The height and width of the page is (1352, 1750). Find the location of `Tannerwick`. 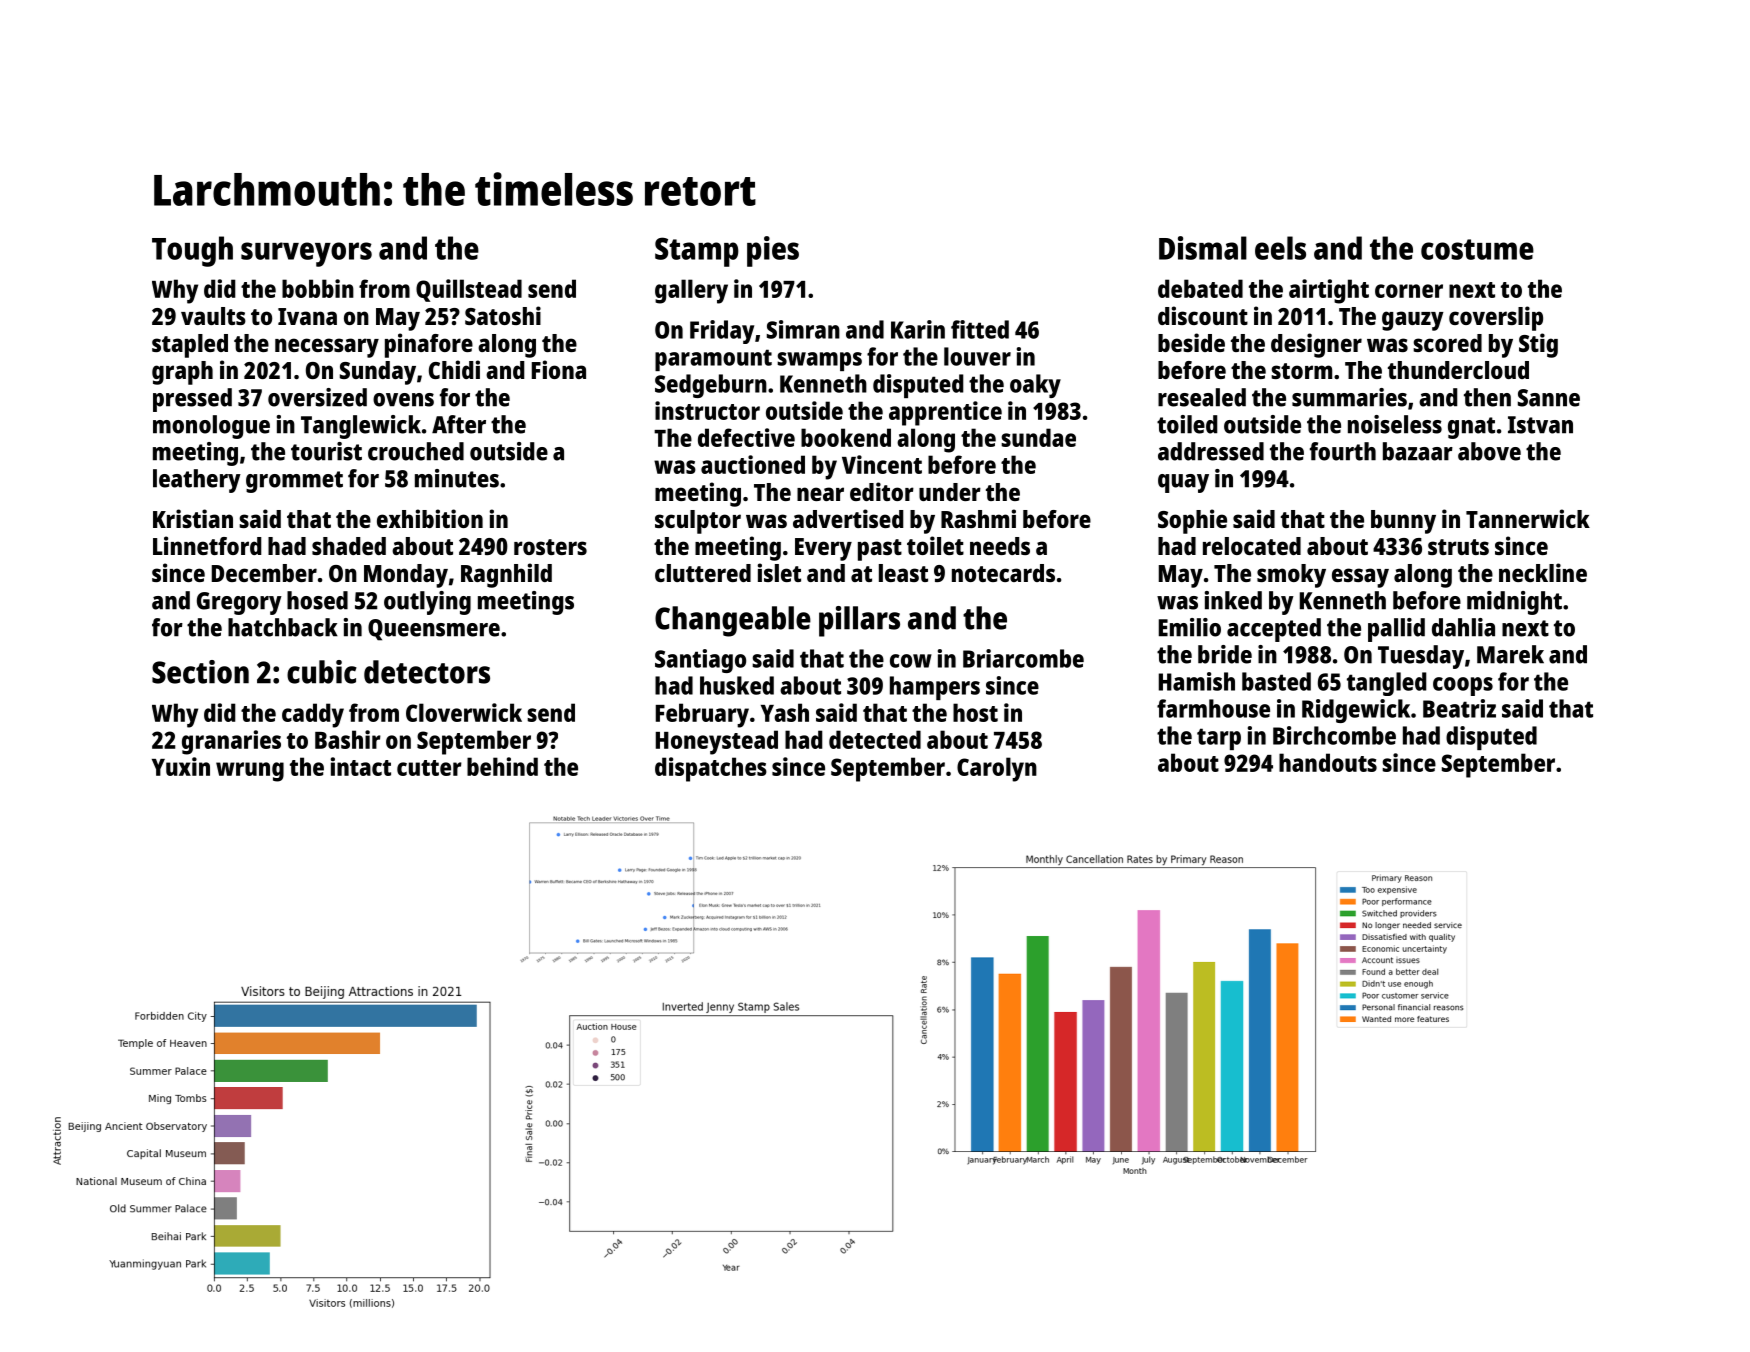

Tannerwick is located at coordinates (1528, 518).
